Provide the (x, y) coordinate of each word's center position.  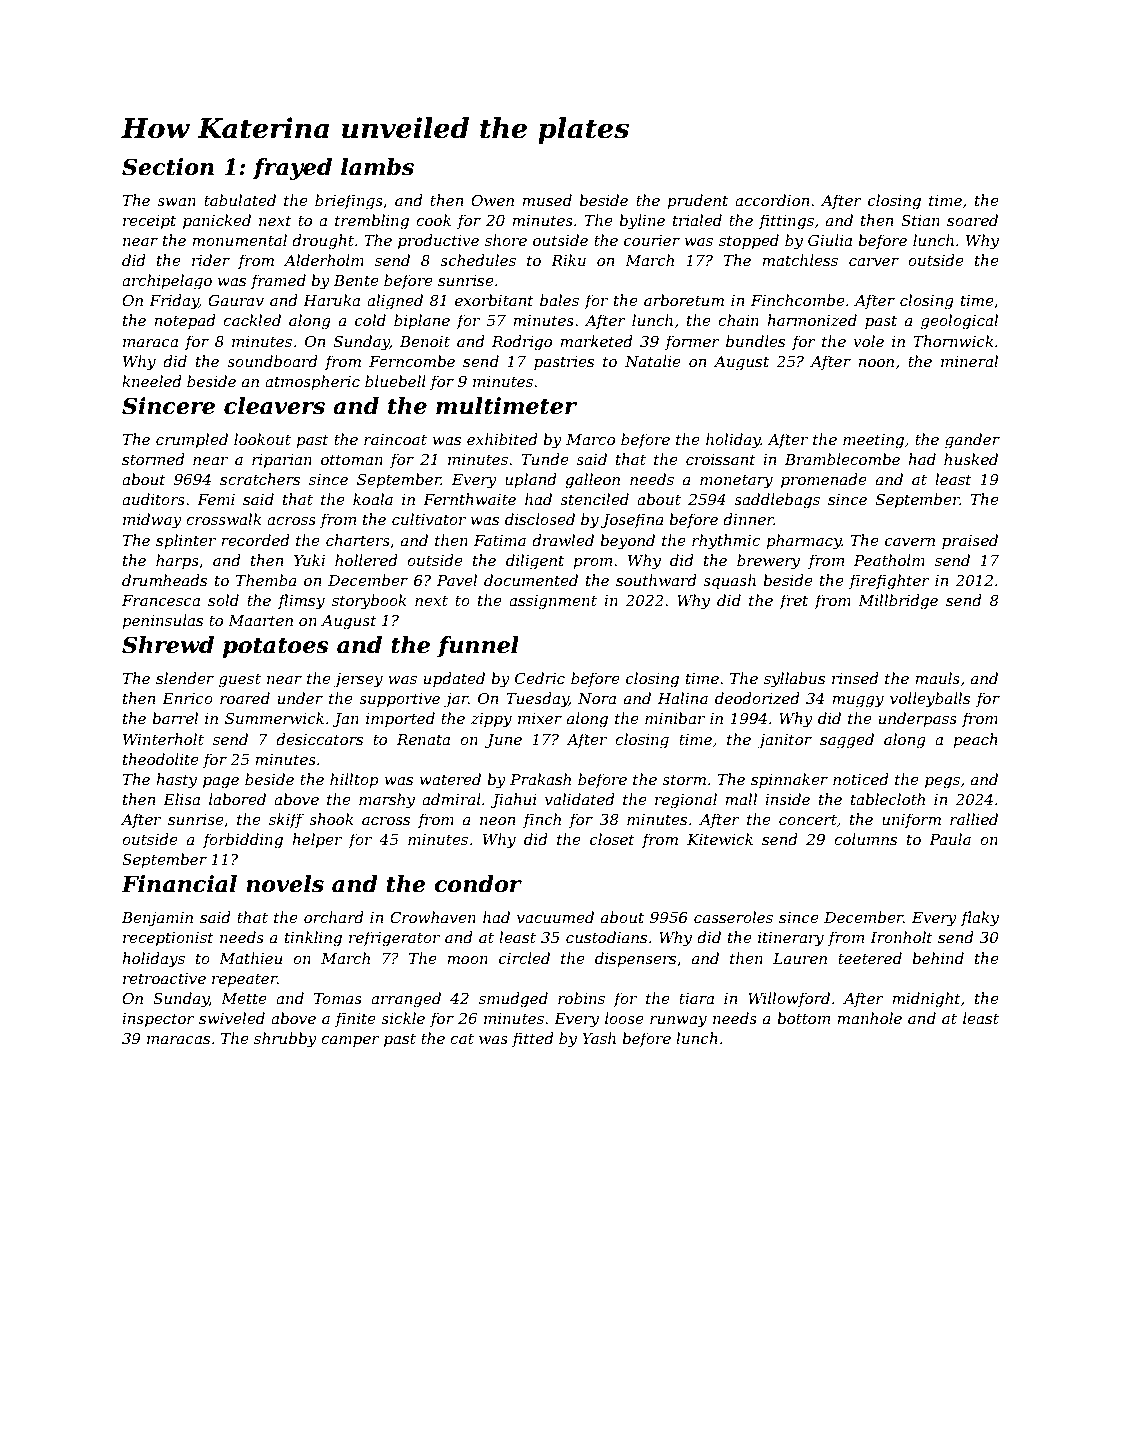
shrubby (285, 1040)
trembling (372, 222)
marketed (596, 341)
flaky (980, 919)
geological (959, 322)
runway (678, 1022)
